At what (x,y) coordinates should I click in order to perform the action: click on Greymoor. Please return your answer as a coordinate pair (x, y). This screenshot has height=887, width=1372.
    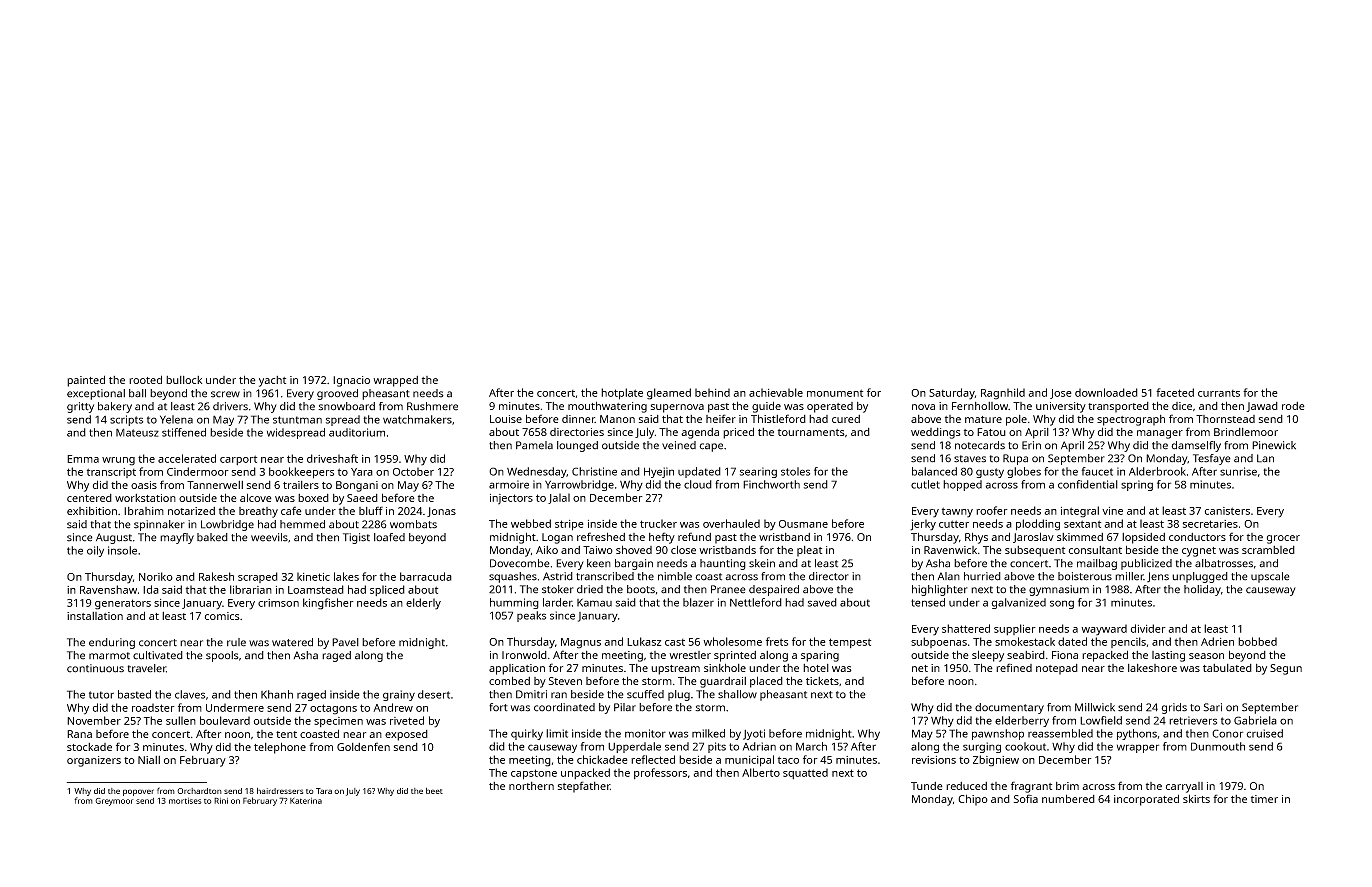
    Looking at the image, I should click on (114, 802).
